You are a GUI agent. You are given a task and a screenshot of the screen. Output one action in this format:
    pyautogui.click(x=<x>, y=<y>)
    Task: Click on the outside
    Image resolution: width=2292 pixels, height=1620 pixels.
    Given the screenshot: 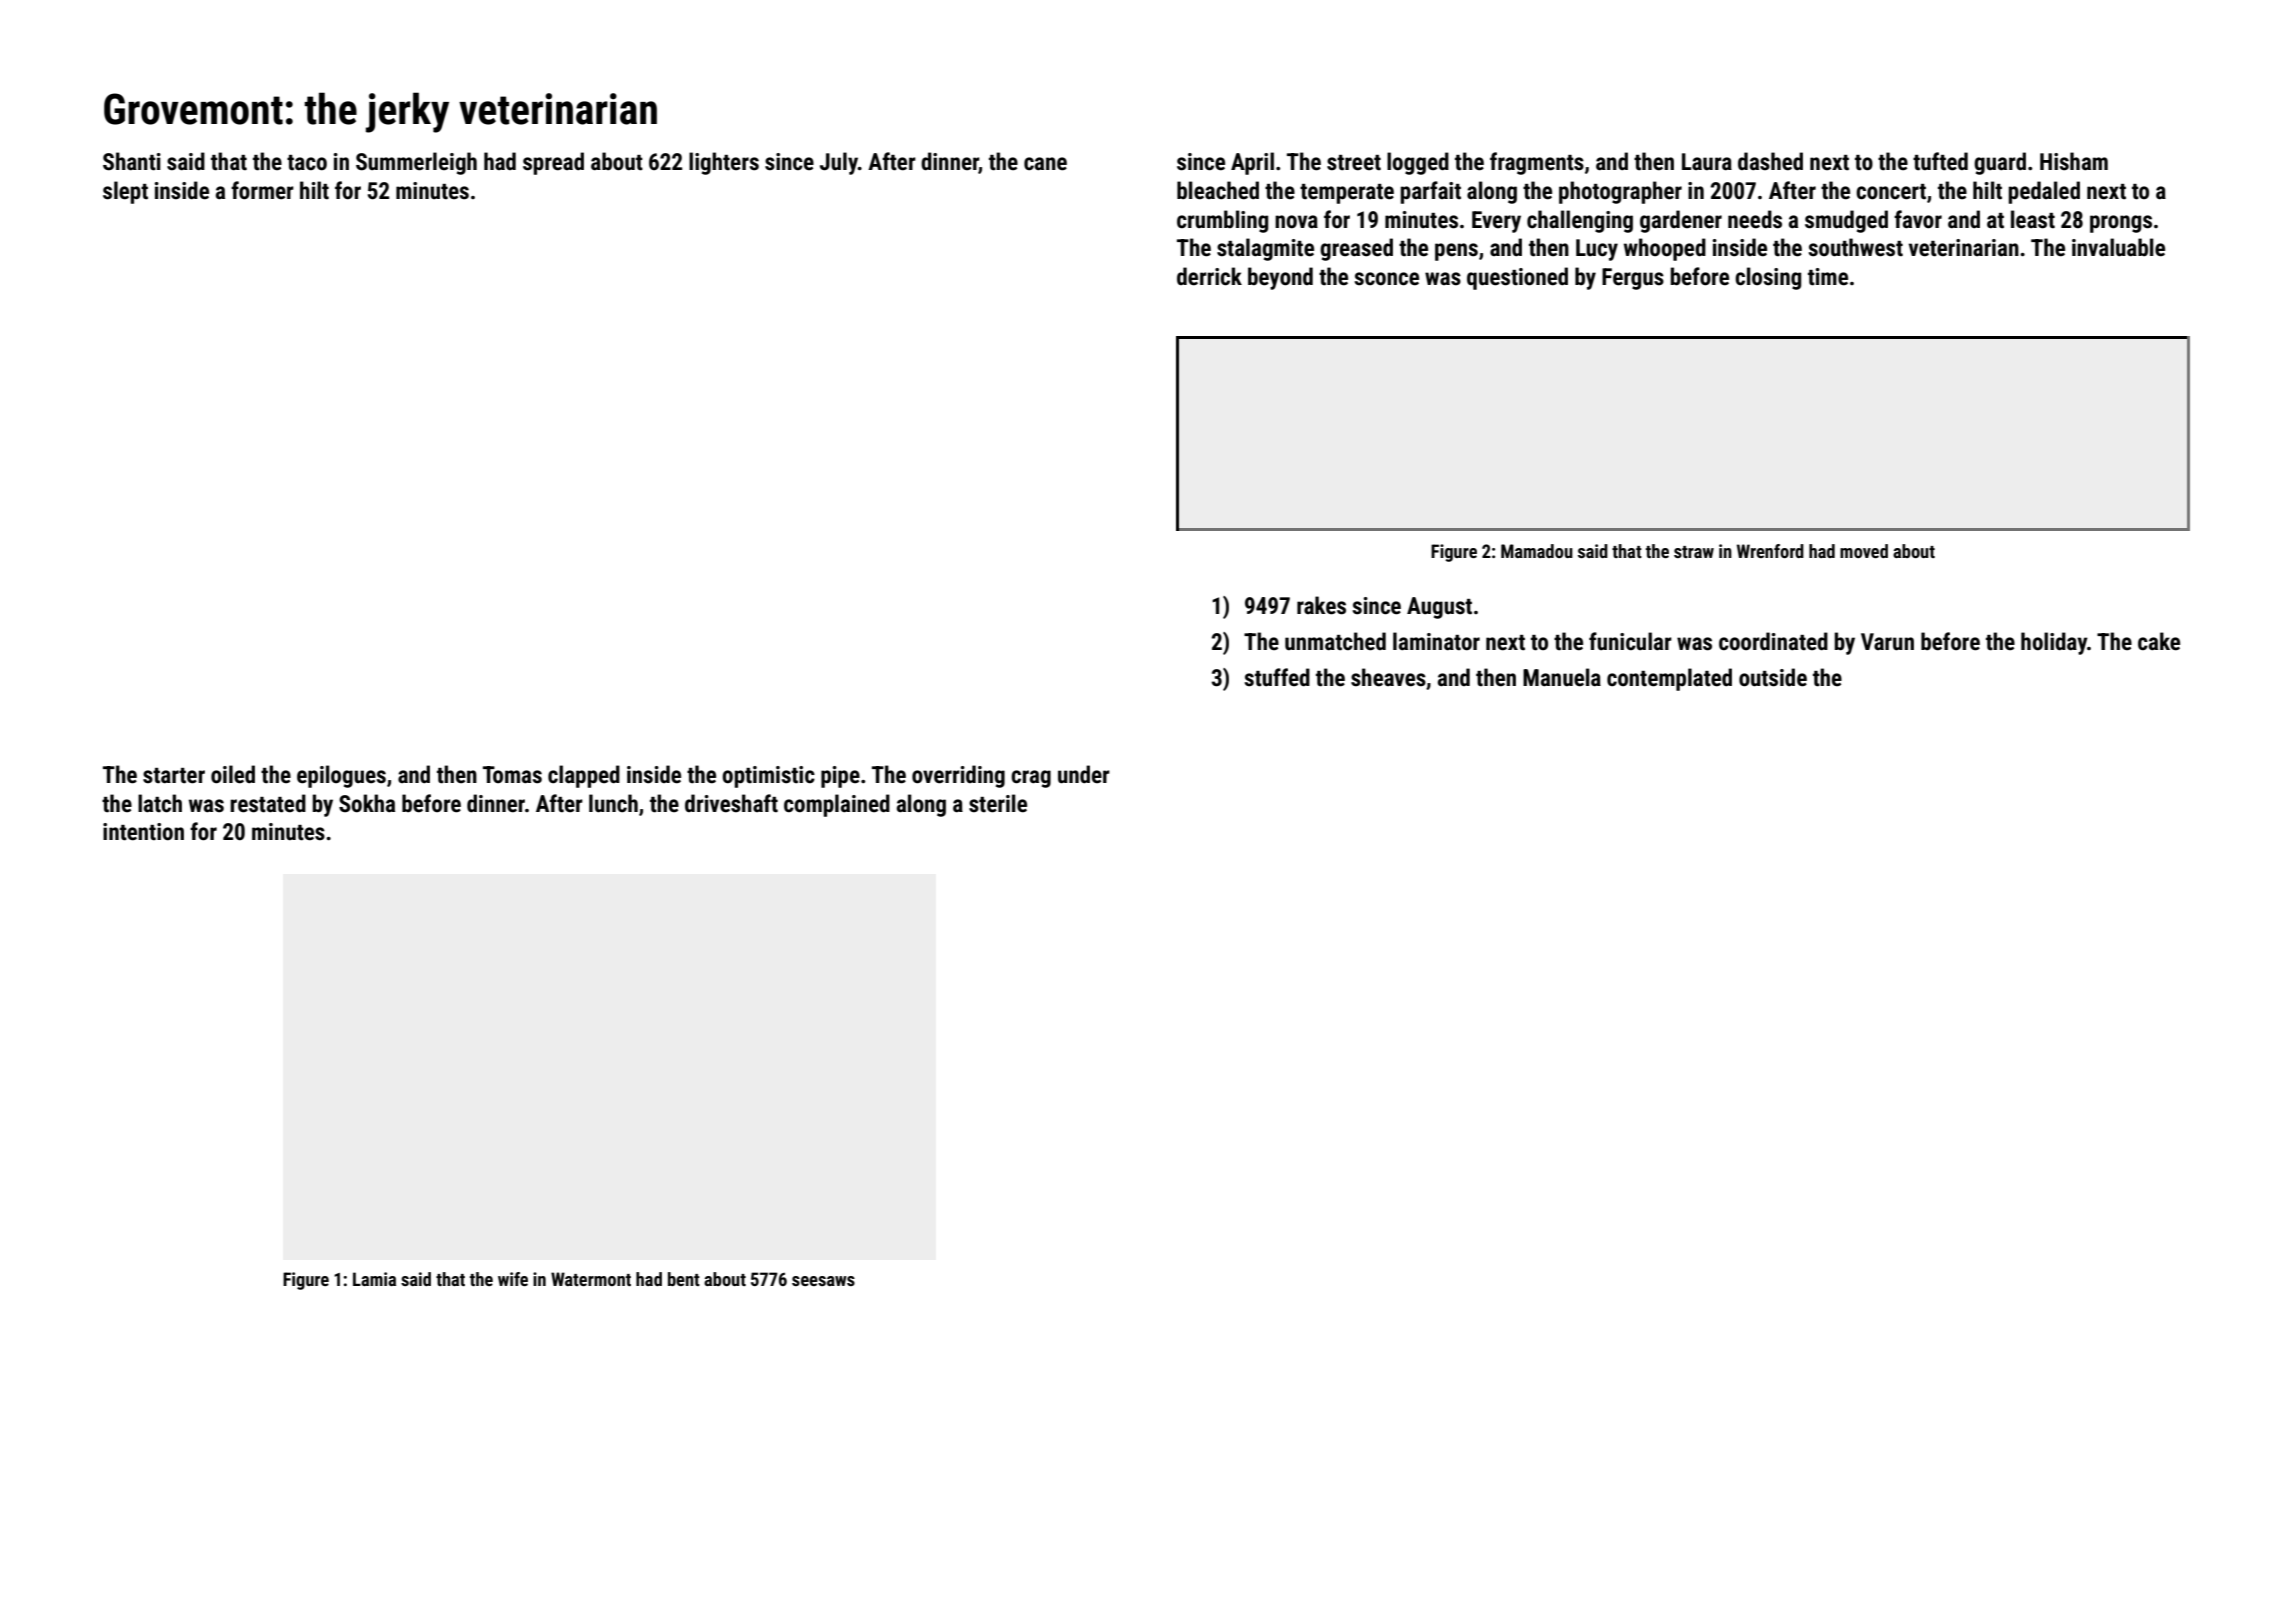 What is the action you would take?
    pyautogui.click(x=1773, y=677)
